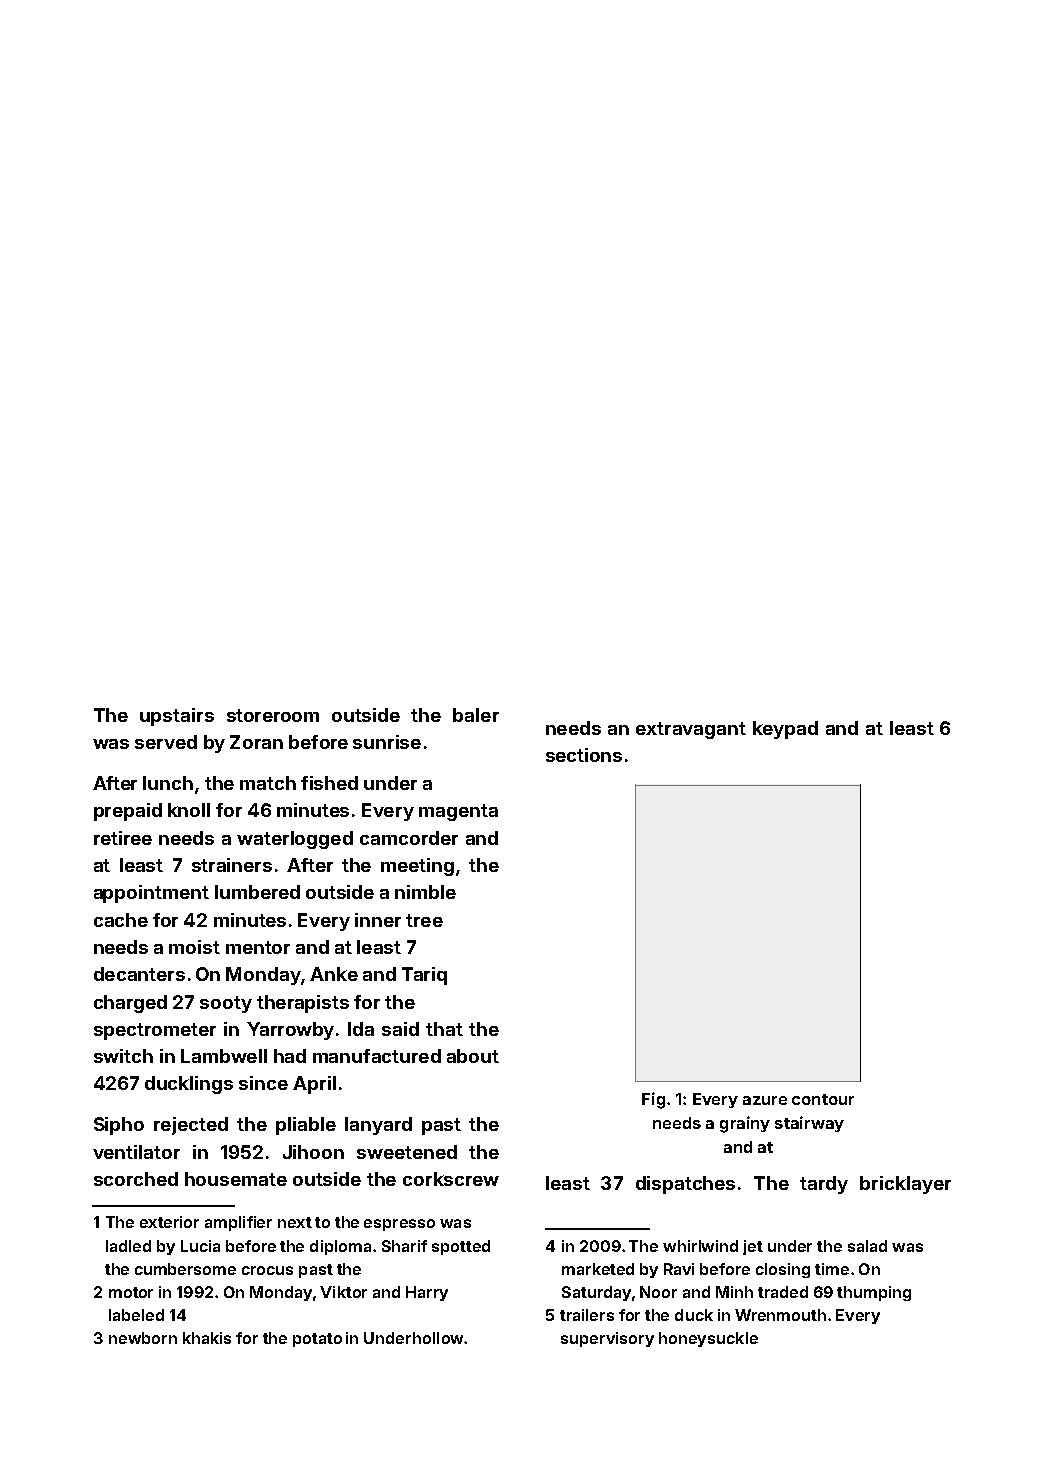 The image size is (1044, 1482). I want to click on keypad, so click(785, 730).
